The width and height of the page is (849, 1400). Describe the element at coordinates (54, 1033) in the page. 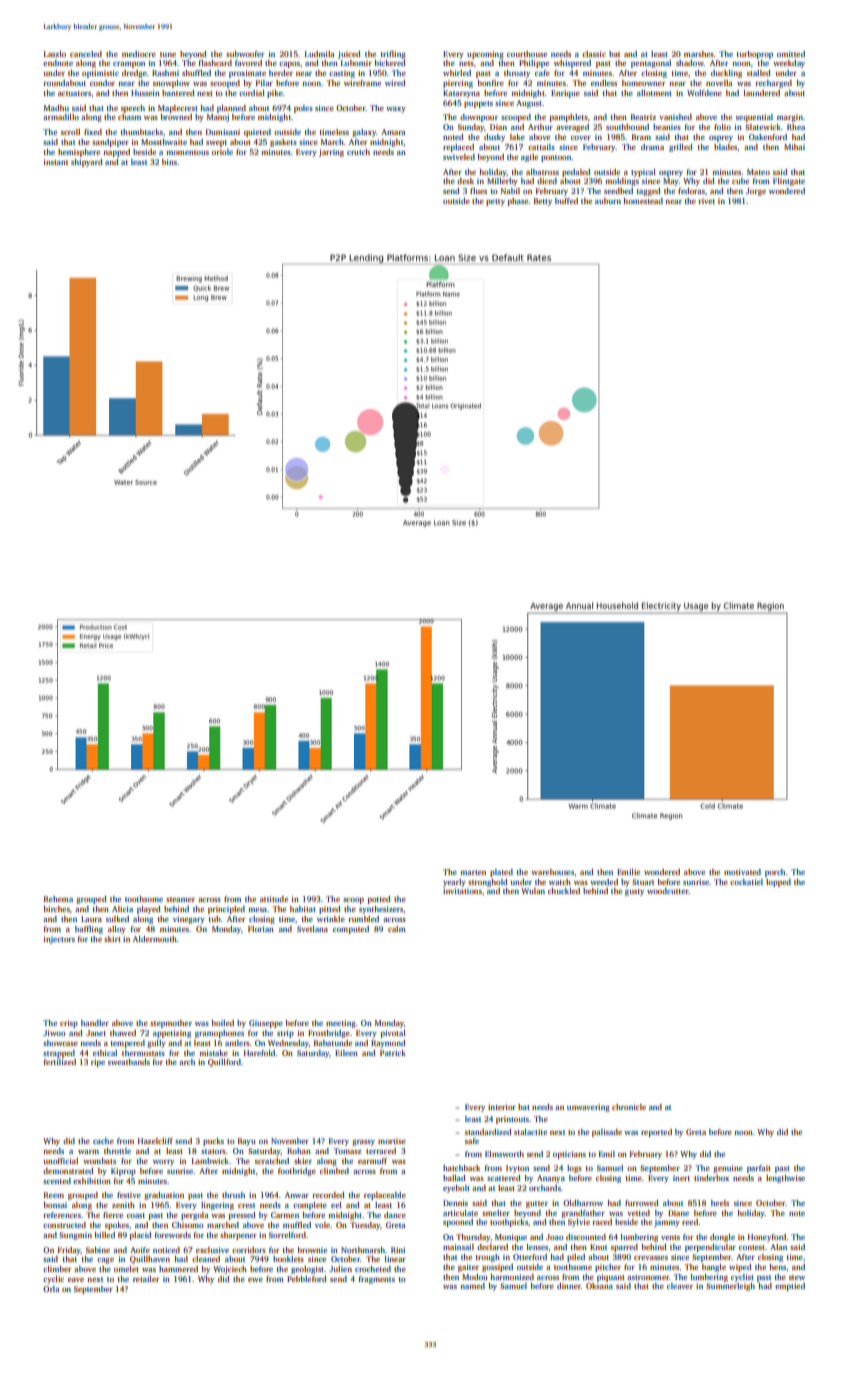

I see `Jiwoo` at that location.
